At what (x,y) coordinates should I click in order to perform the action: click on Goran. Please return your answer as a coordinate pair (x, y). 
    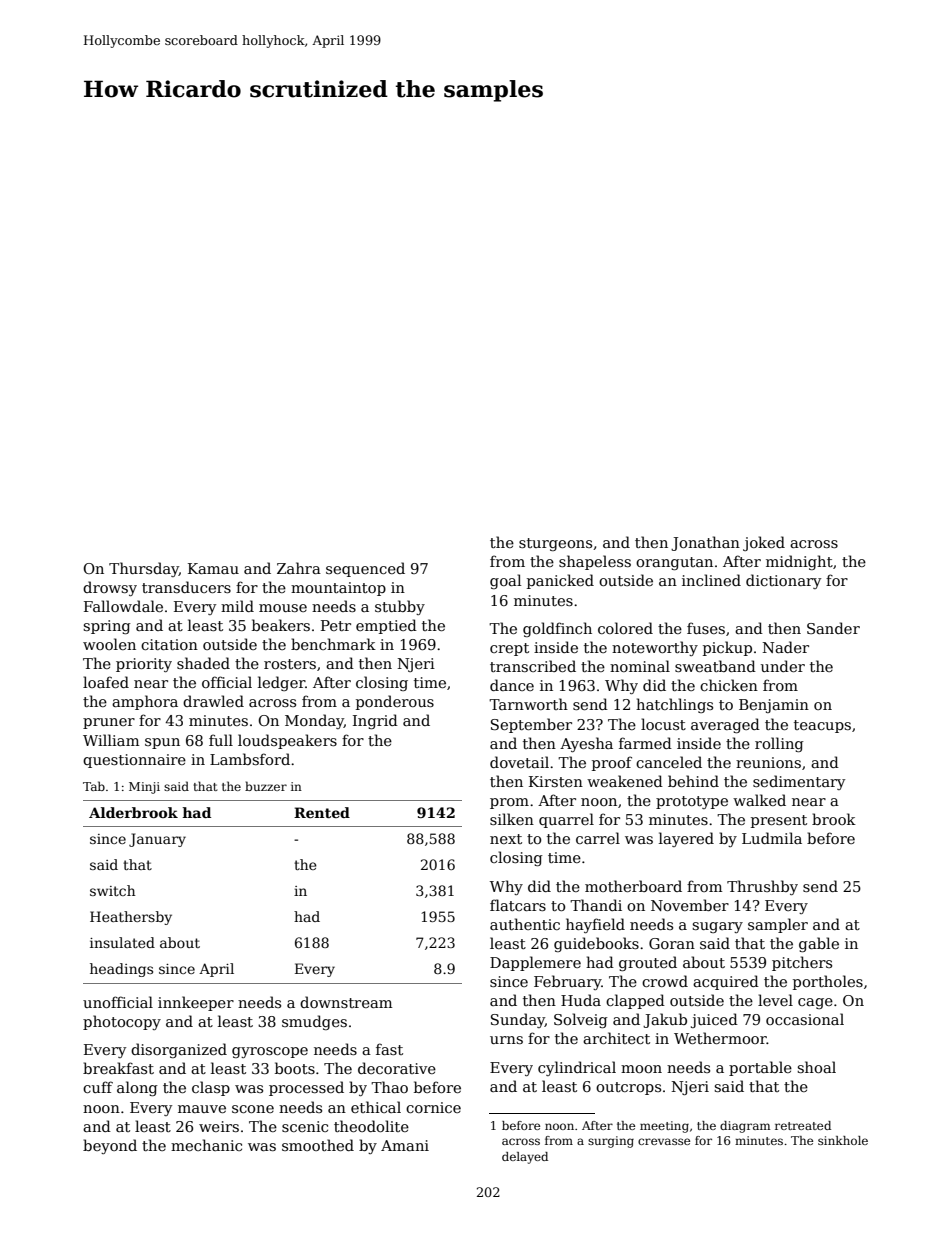
    Looking at the image, I should click on (672, 943).
